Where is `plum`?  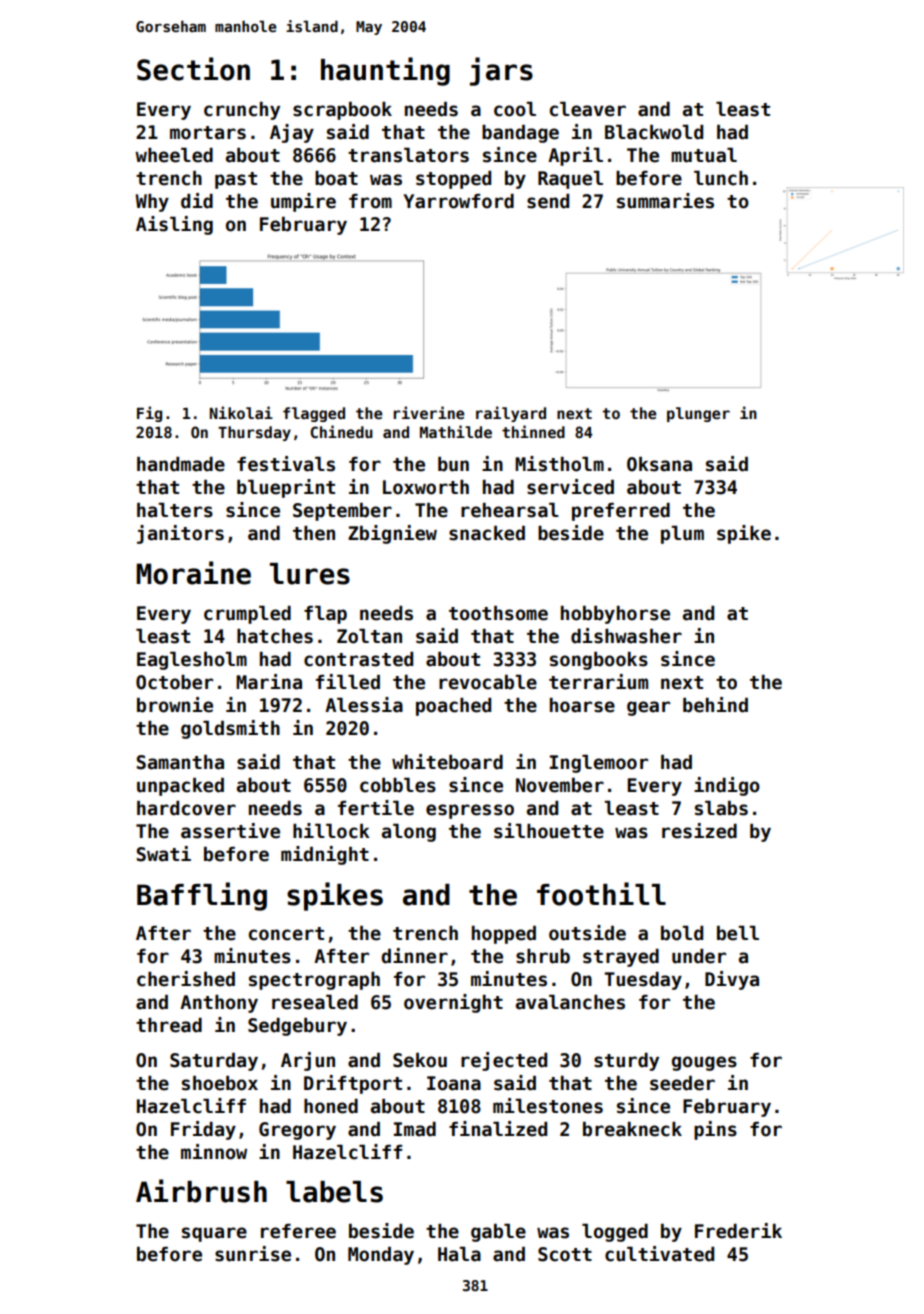 plum is located at coordinates (682, 535).
